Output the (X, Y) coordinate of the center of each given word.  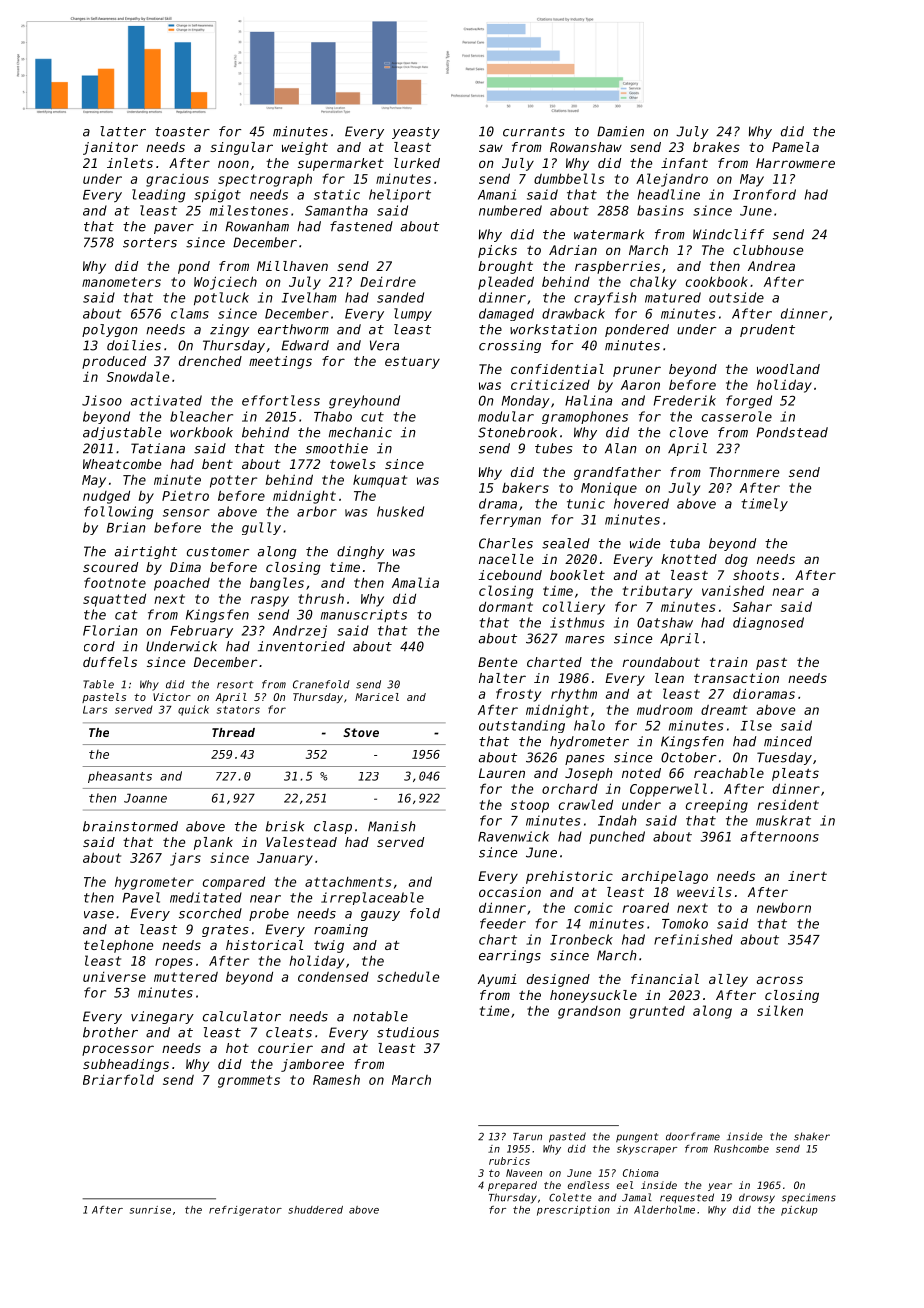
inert (807, 876)
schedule (408, 976)
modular (506, 416)
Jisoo (102, 400)
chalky (653, 283)
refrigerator (245, 1211)
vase (99, 915)
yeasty (416, 133)
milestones (249, 210)
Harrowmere (795, 163)
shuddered (315, 1210)
